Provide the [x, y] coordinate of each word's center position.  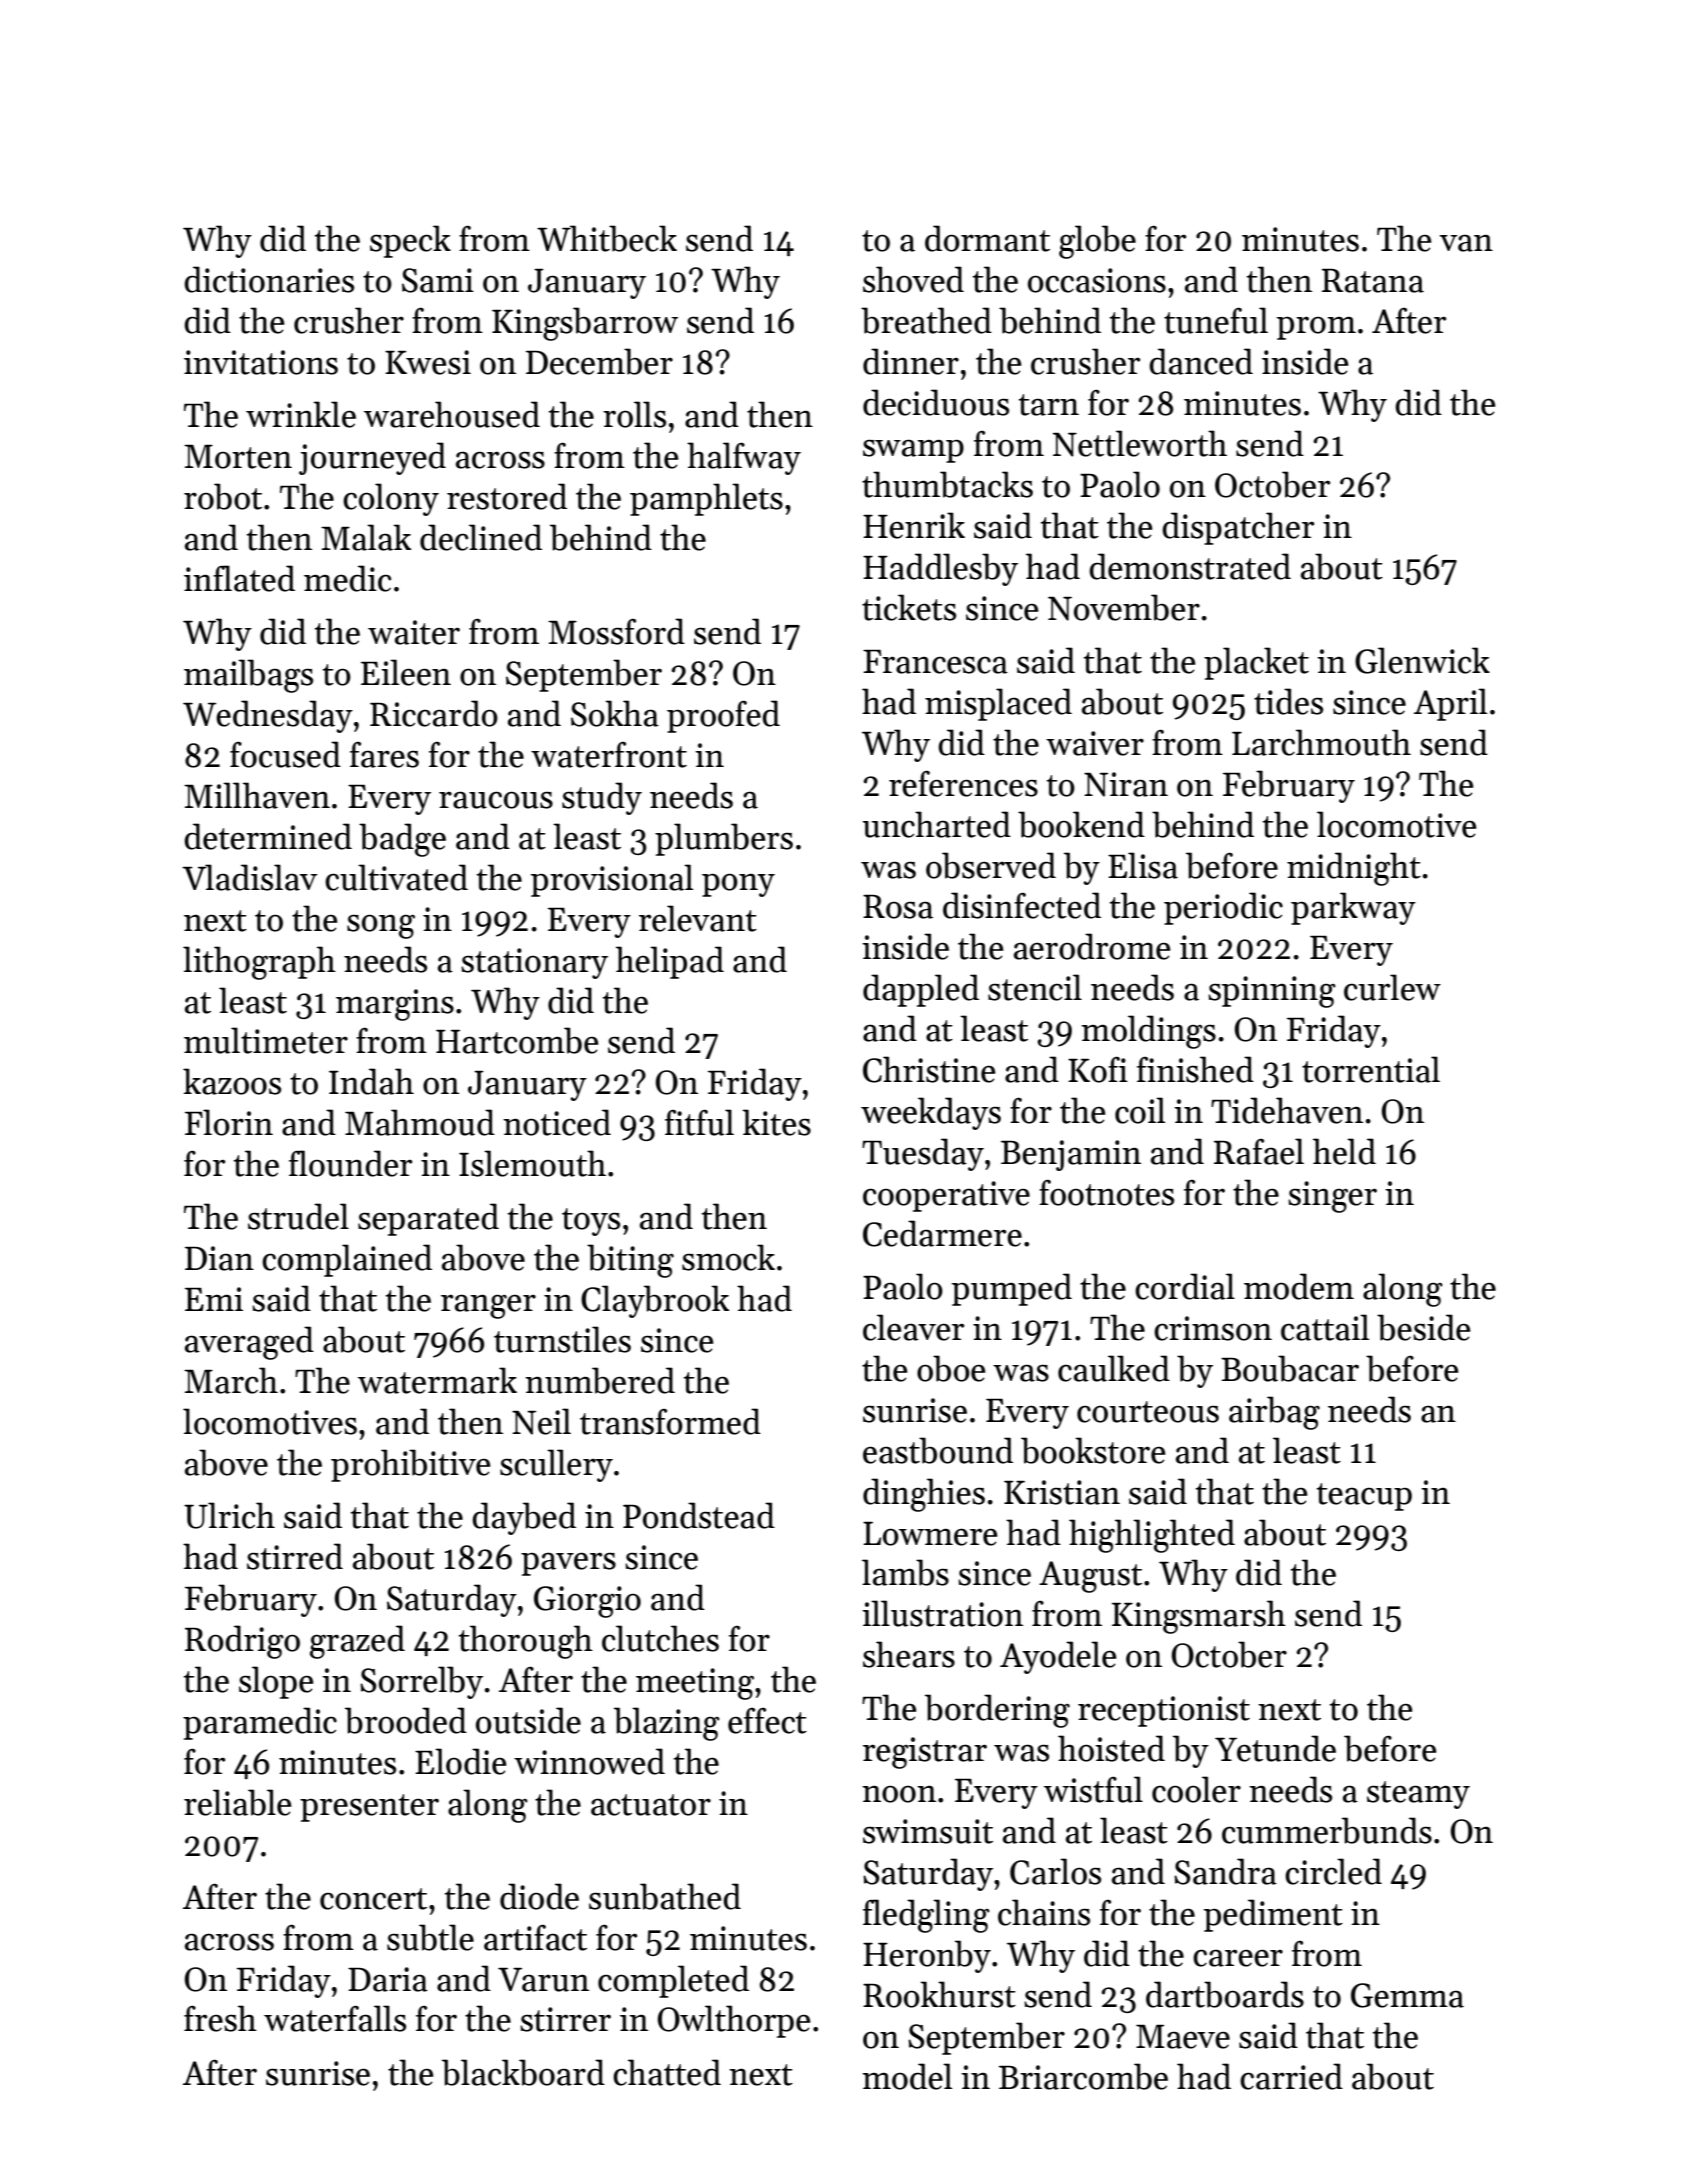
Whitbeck [607, 238]
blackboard [523, 2072]
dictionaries [269, 279]
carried [1291, 2076]
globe [1097, 242]
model [907, 2076]
